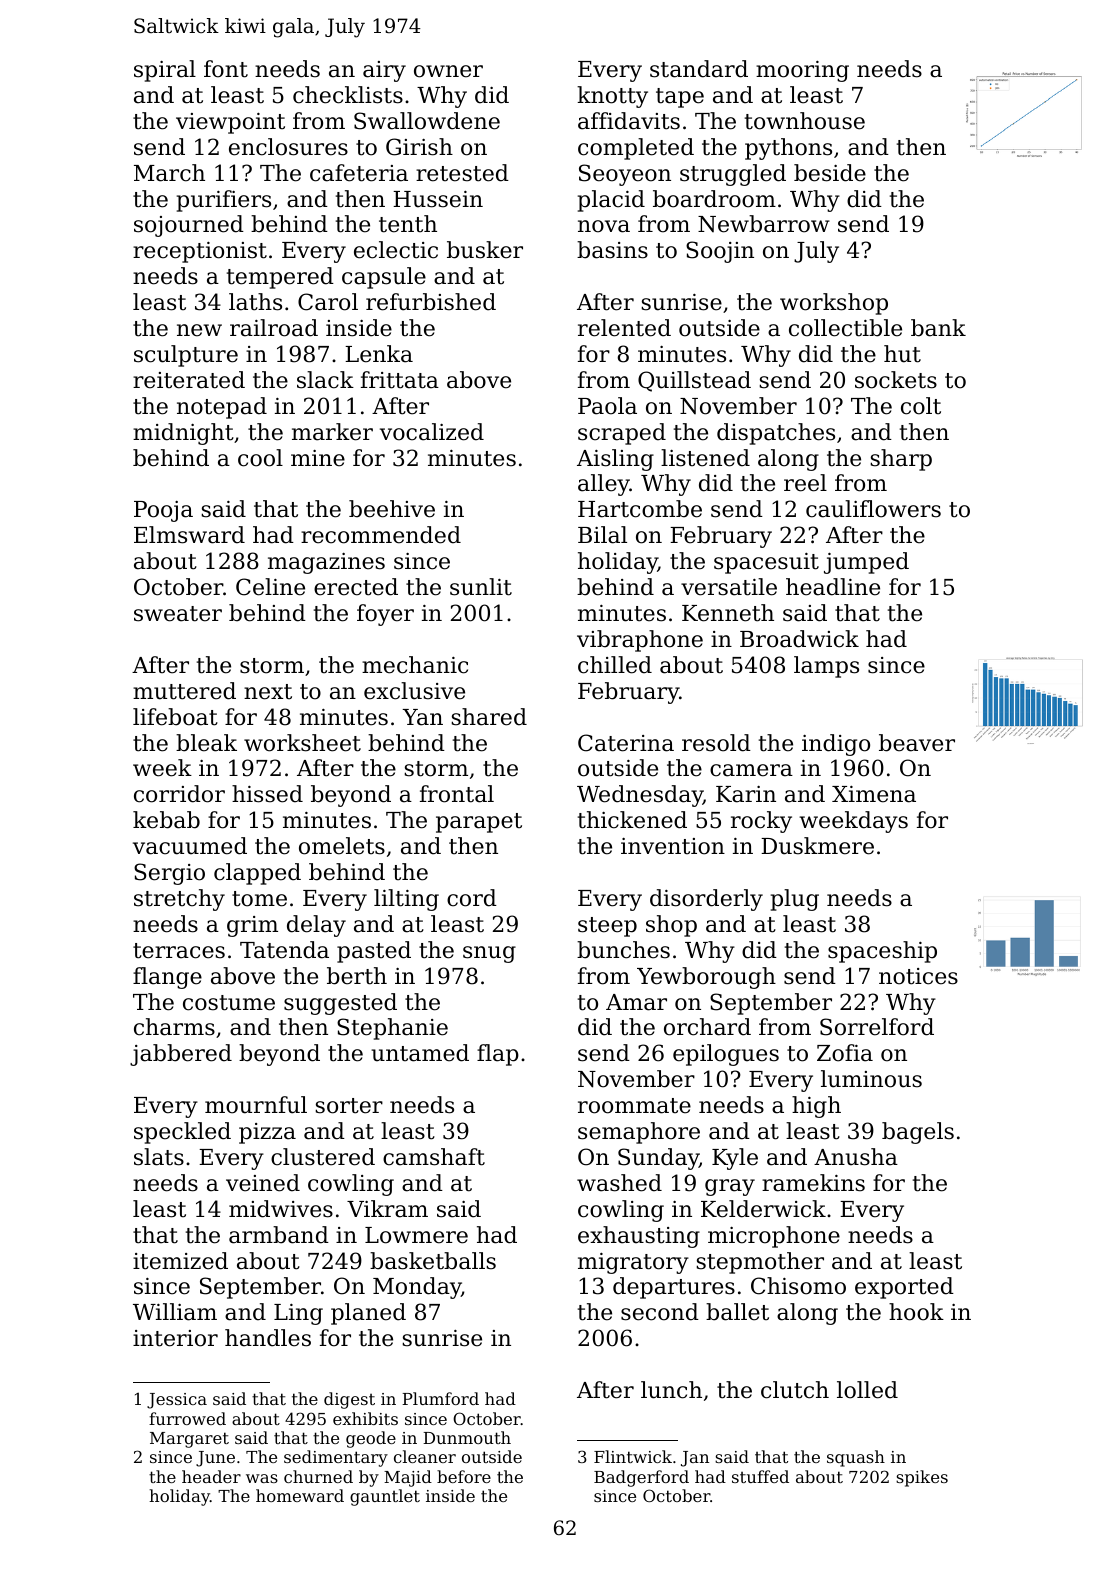 The height and width of the screenshot is (1569, 1105). I want to click on header, so click(211, 1476).
